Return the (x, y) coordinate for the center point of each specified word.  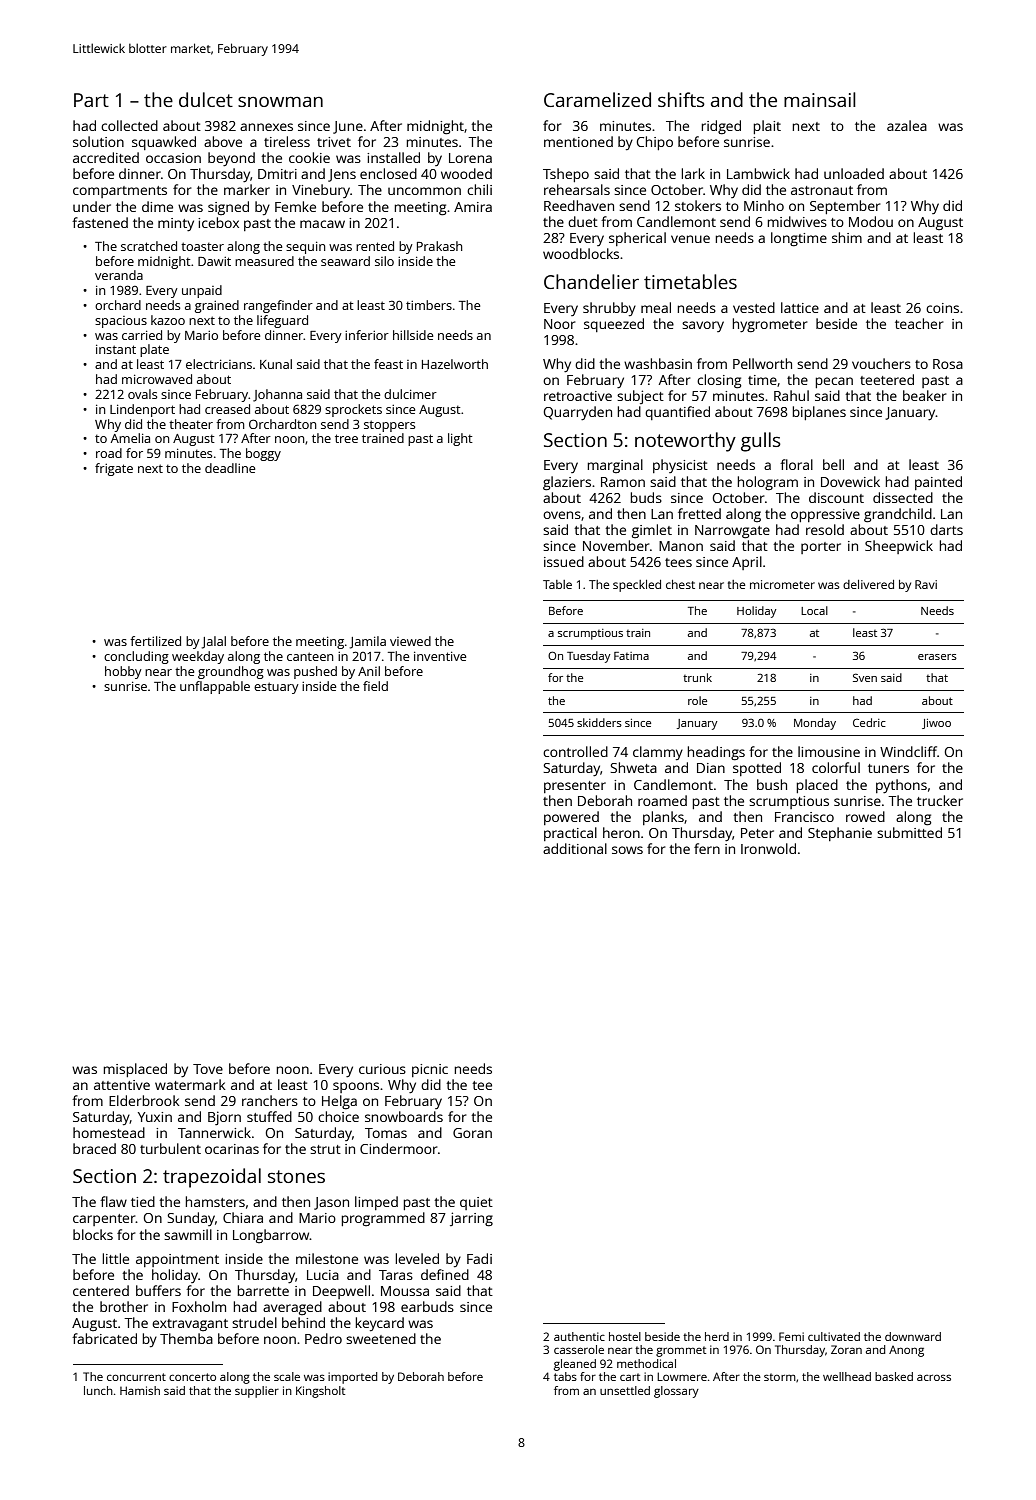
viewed (410, 641)
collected (129, 125)
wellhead (847, 1376)
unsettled (625, 1390)
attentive (122, 1085)
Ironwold (768, 848)
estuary (276, 688)
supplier (257, 1392)
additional (575, 848)
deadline (230, 468)
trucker (940, 800)
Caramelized (597, 99)
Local (814, 610)
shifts (681, 99)
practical (570, 834)
